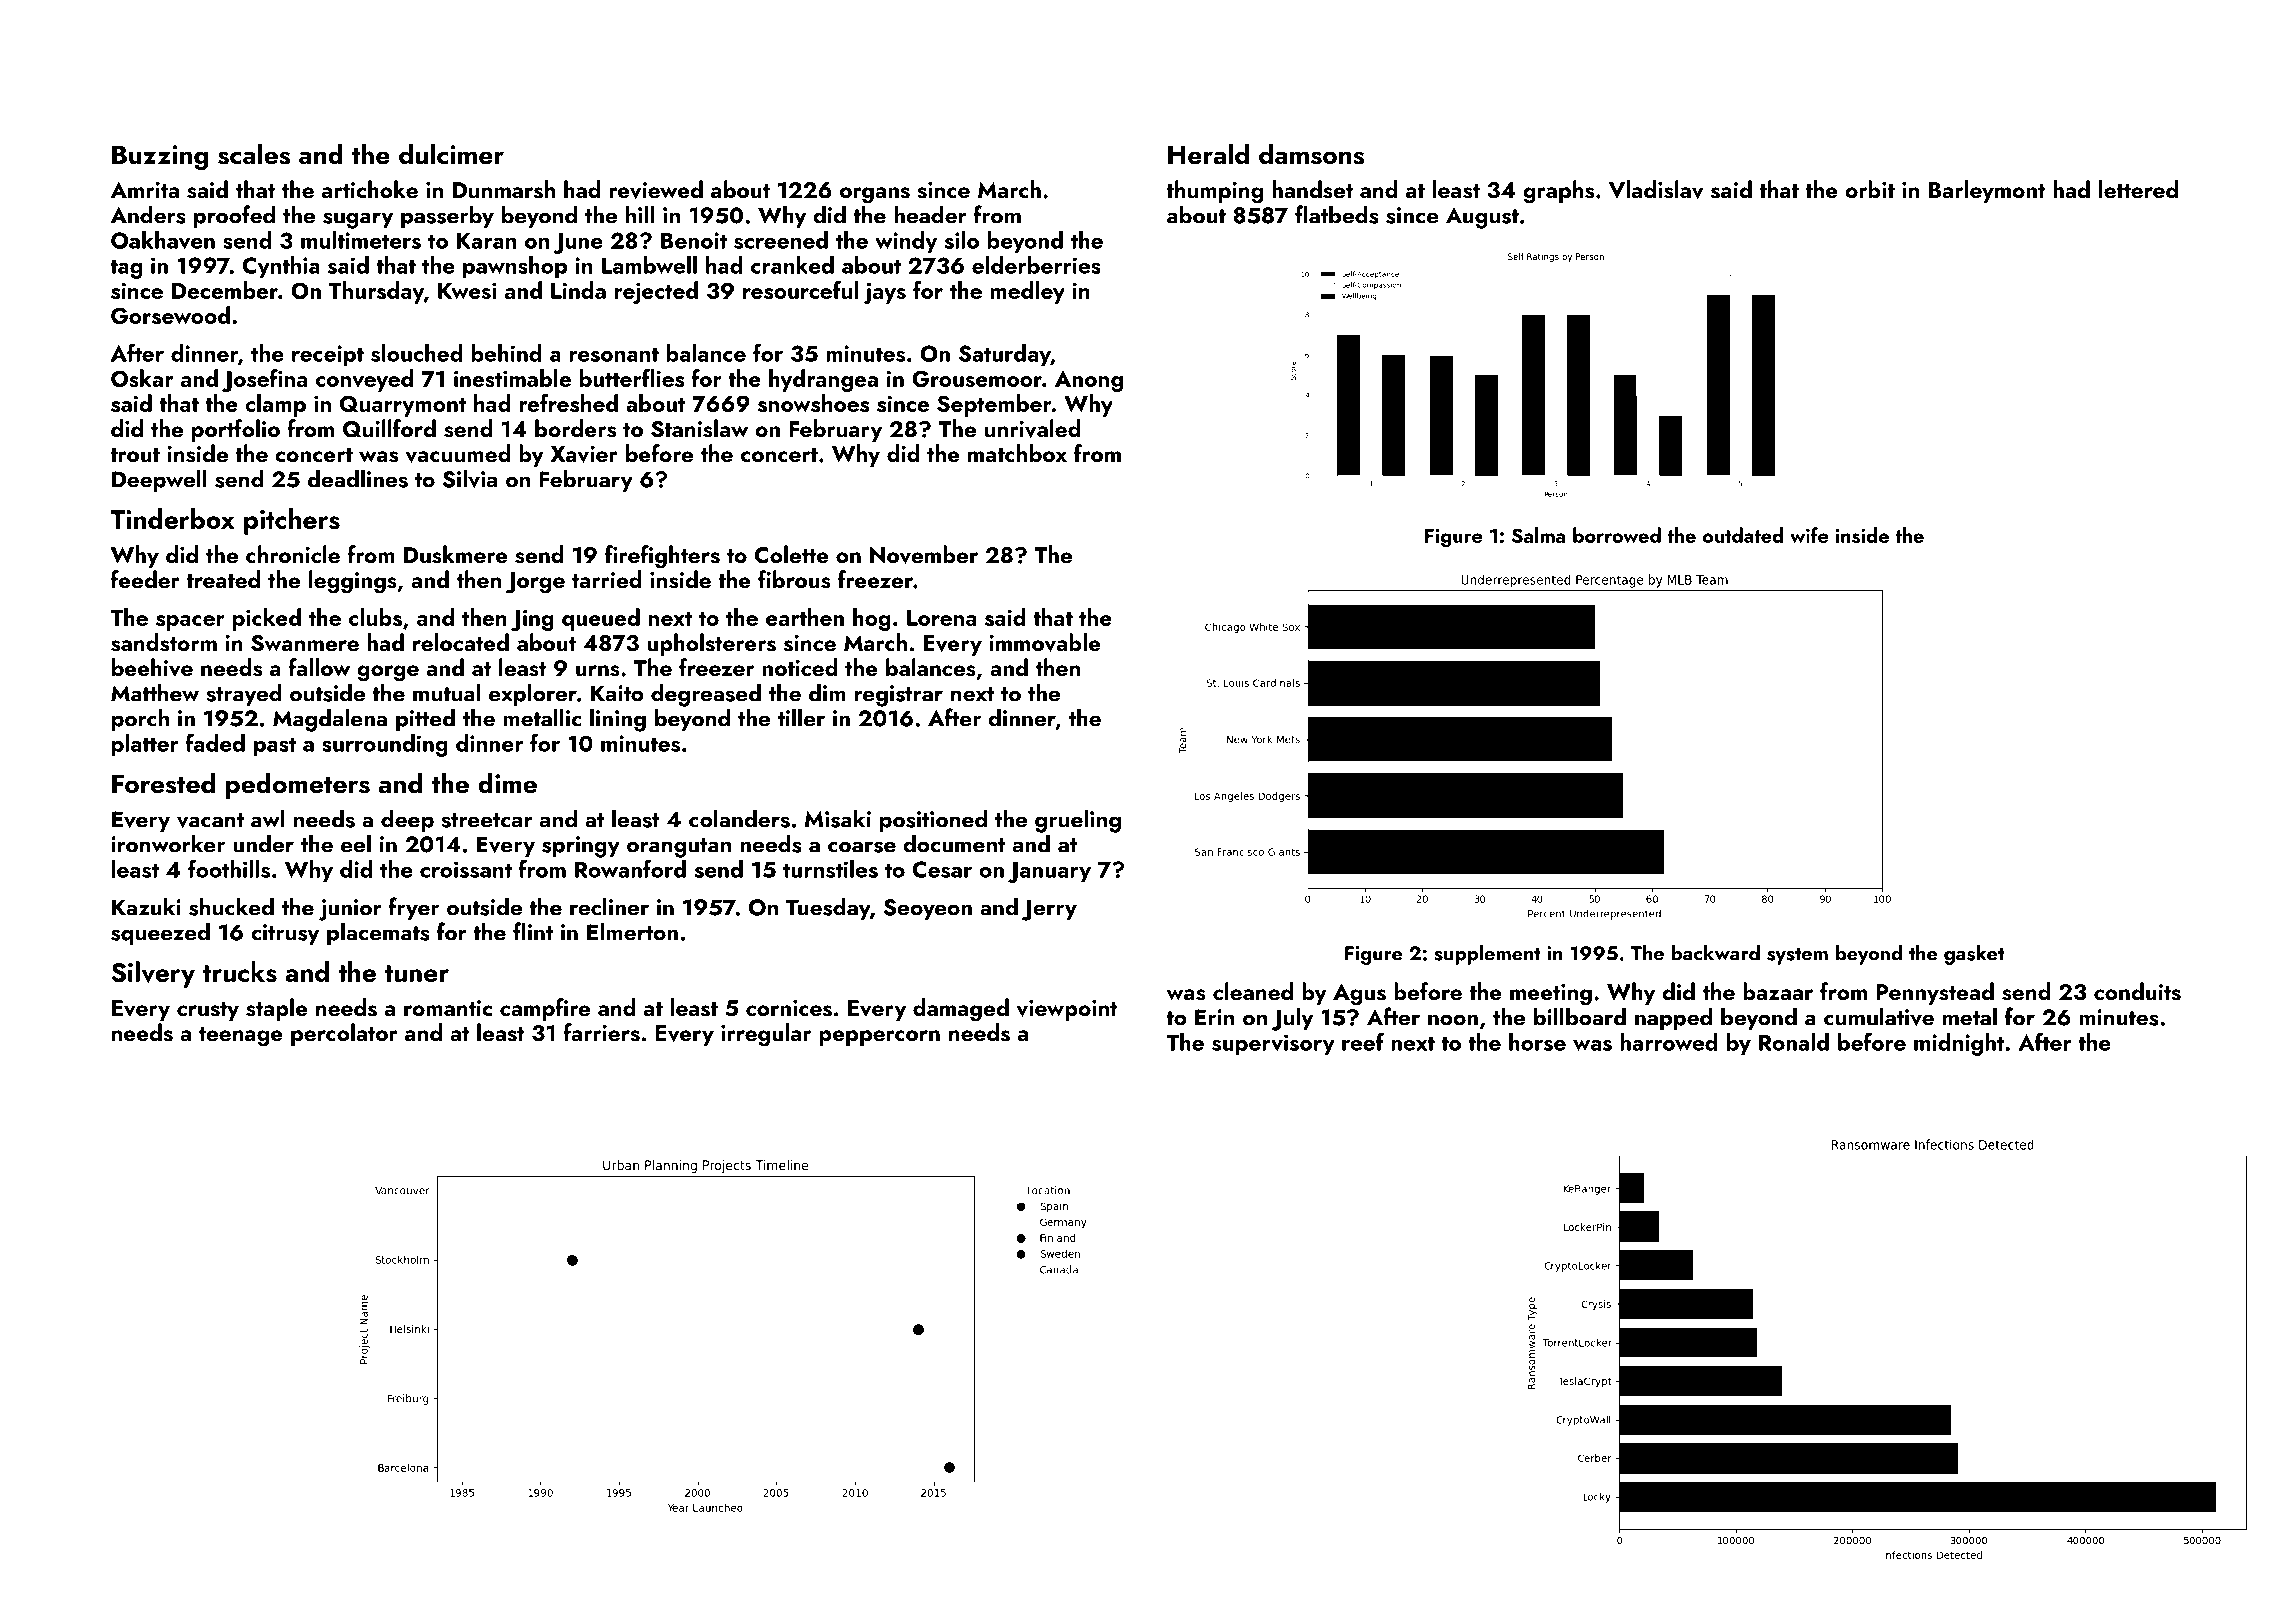 The height and width of the image is (1620, 2292). I want to click on vacant, so click(210, 820).
